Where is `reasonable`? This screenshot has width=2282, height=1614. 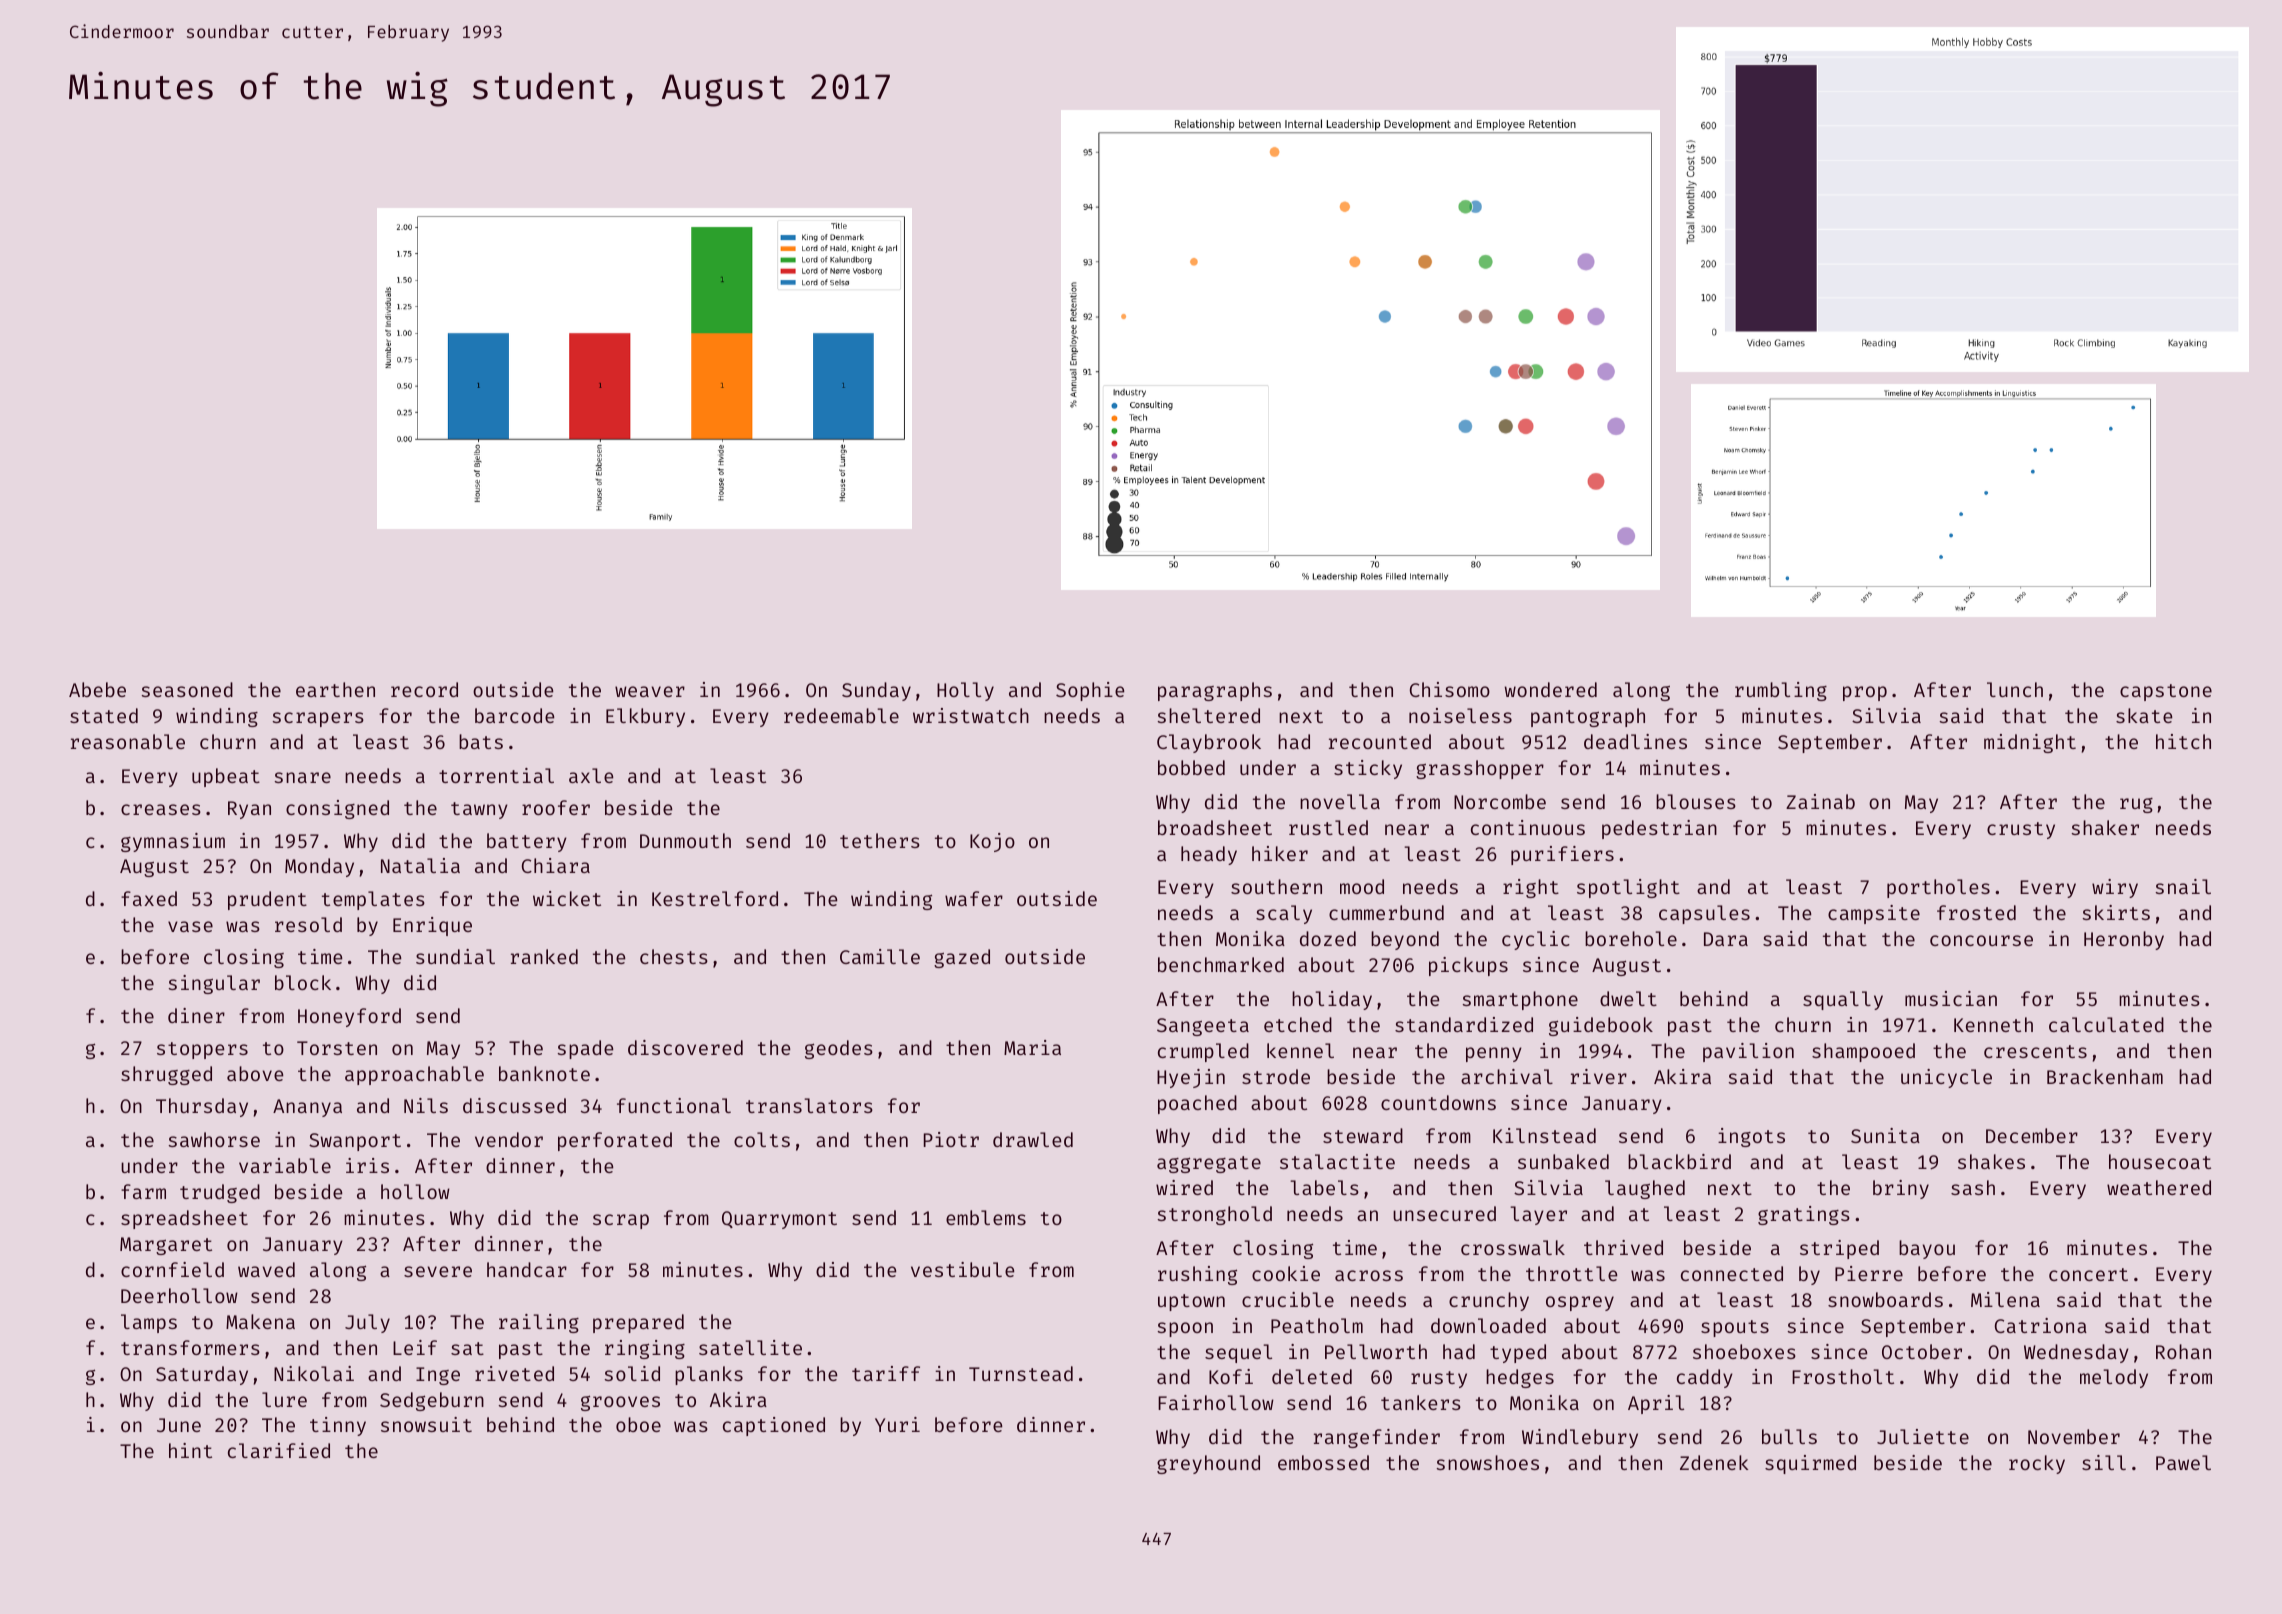 reasonable is located at coordinates (128, 741).
